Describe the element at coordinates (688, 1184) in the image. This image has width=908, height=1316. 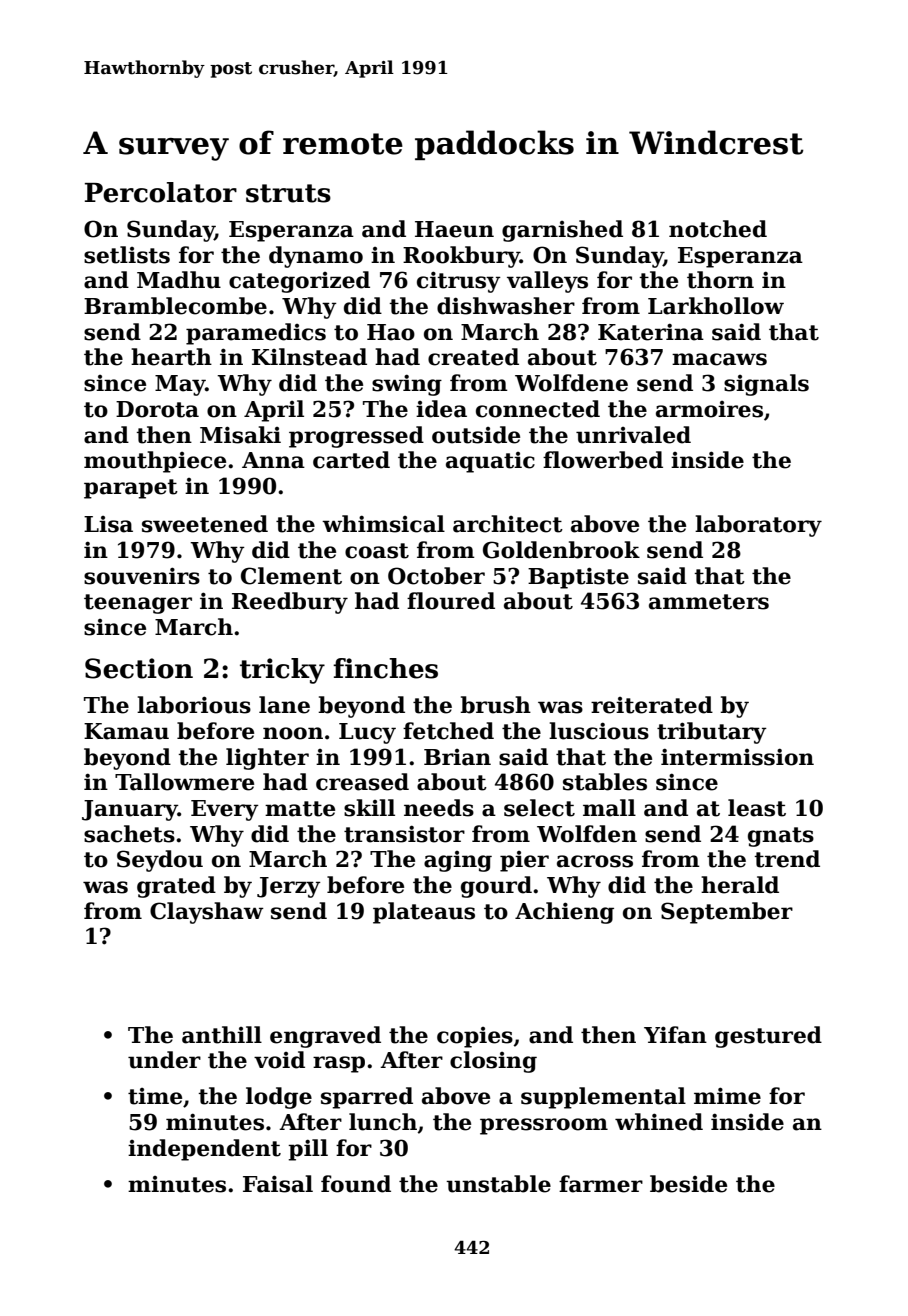
I see `beside` at that location.
